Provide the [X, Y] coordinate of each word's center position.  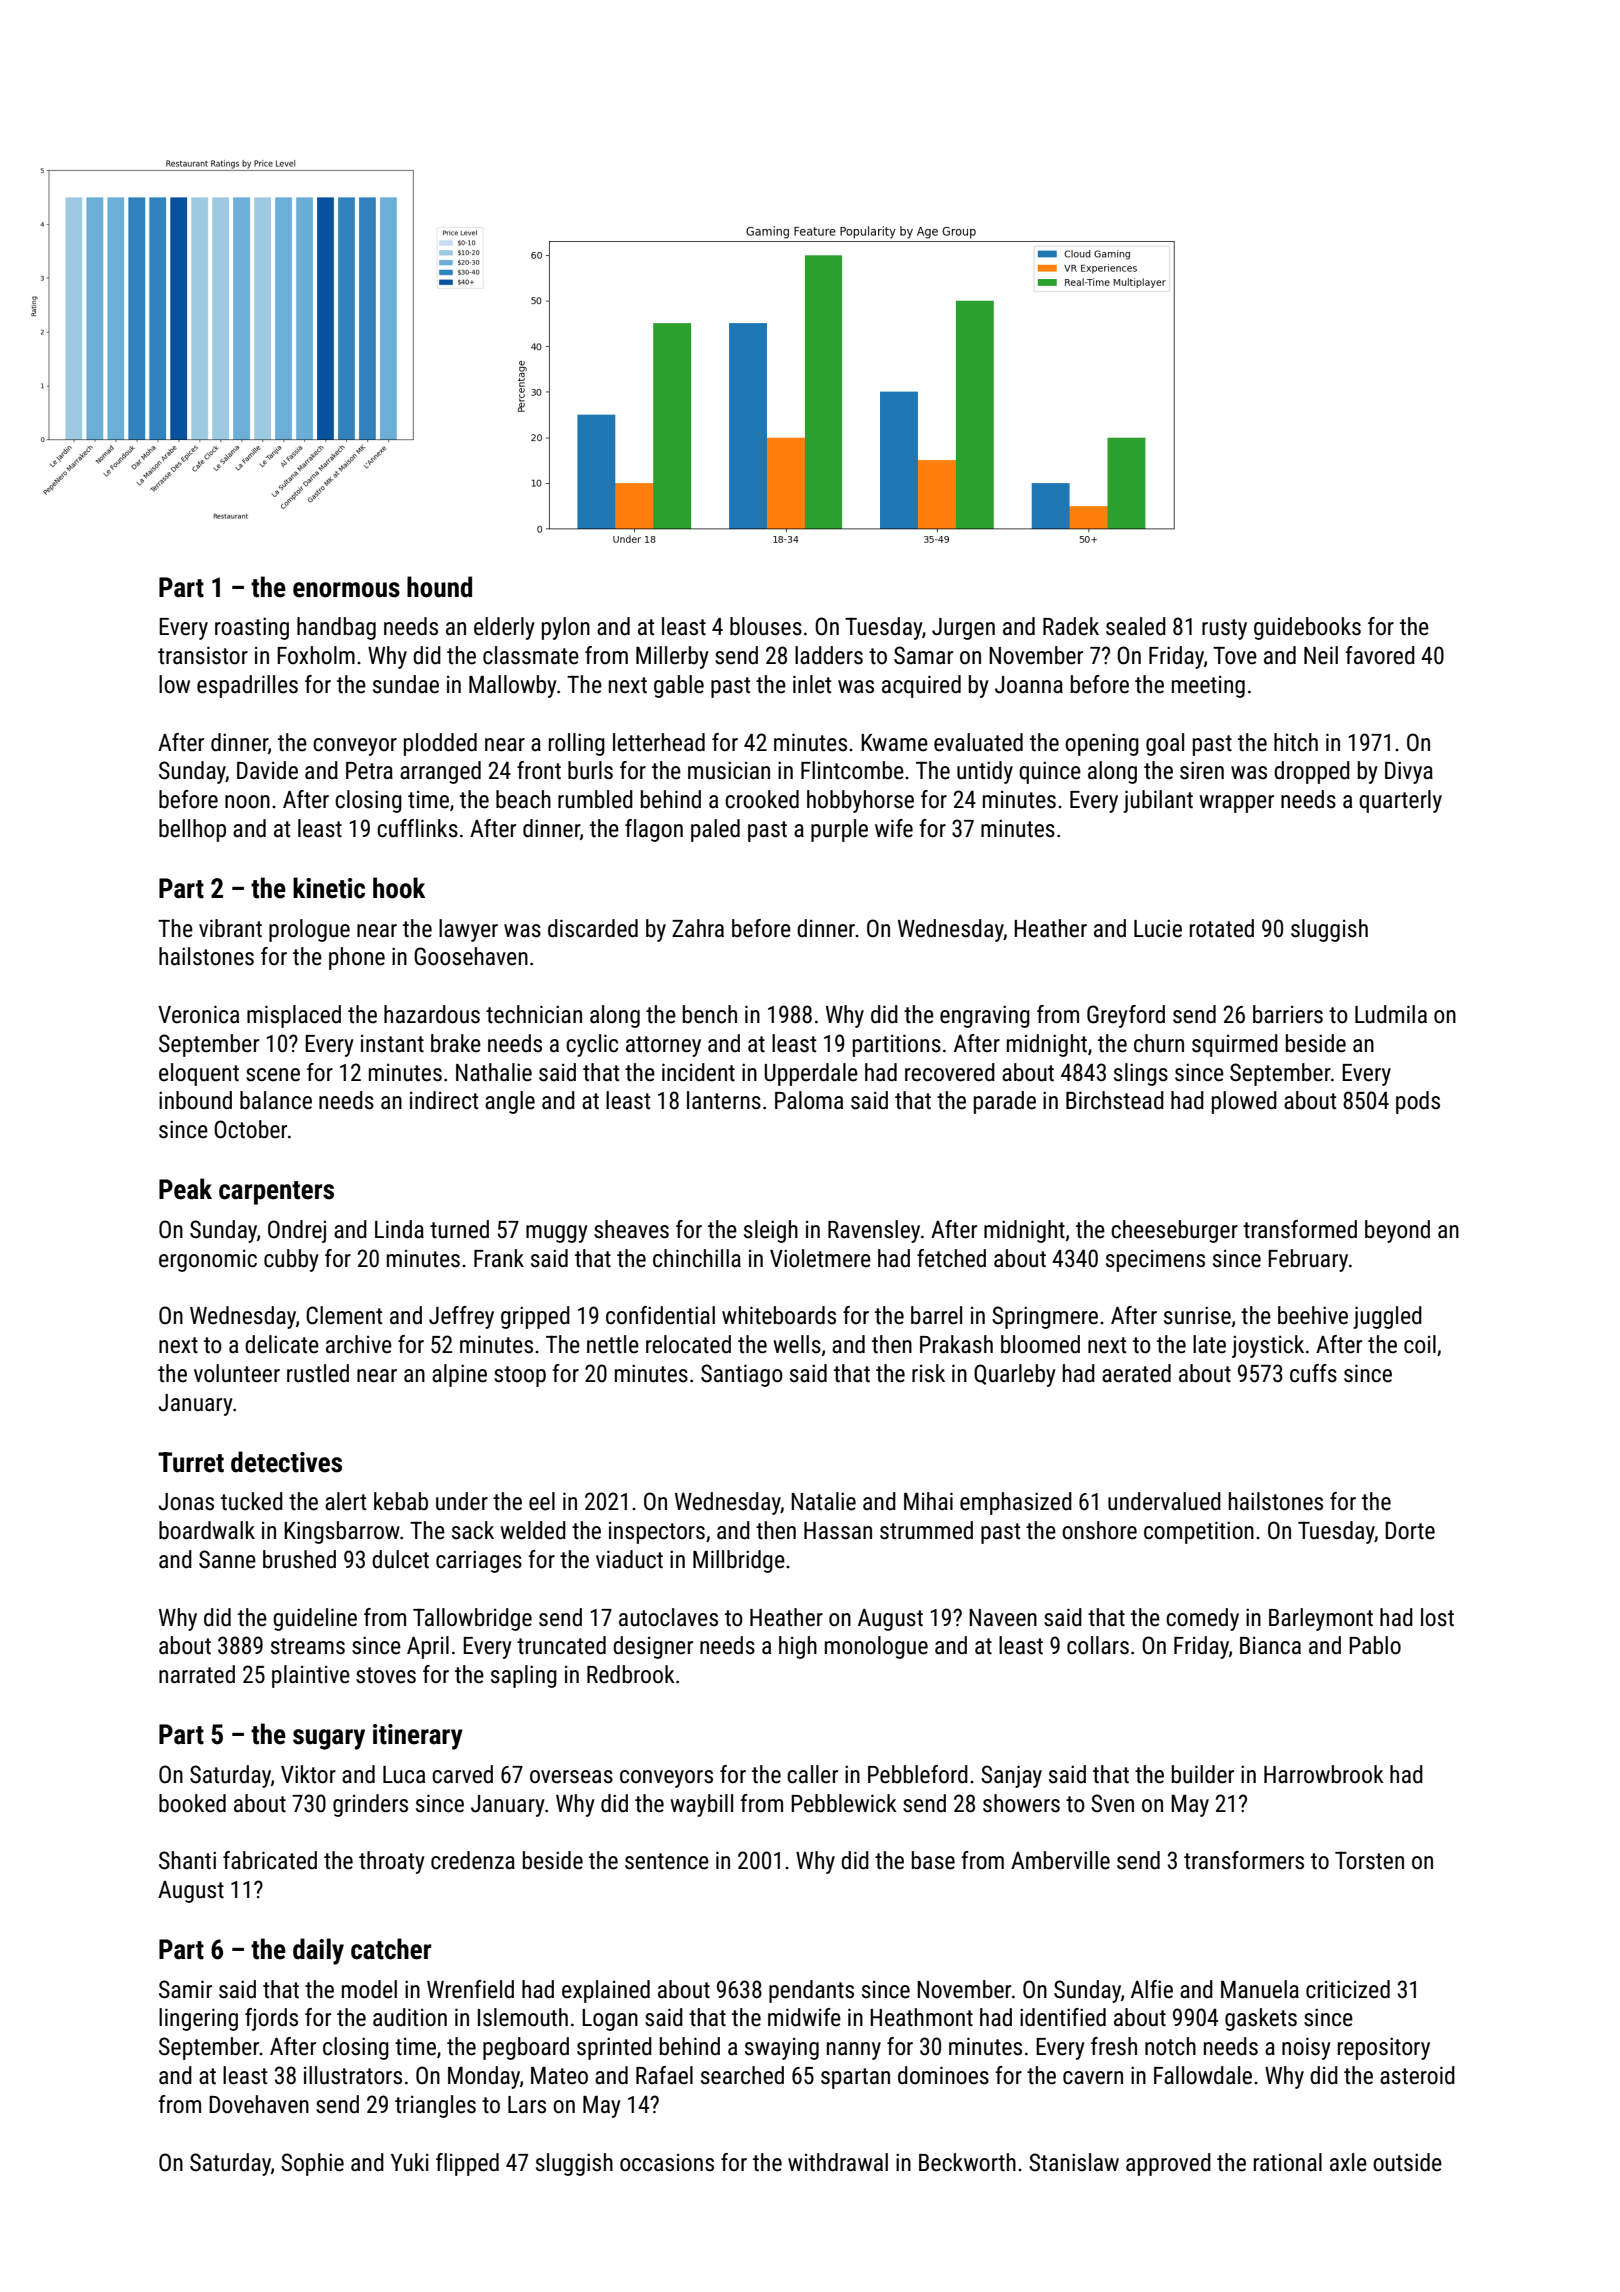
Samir [185, 1989]
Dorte [1410, 1530]
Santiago [742, 1375]
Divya [1409, 772]
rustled [318, 1373]
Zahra [698, 928]
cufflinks [417, 828]
